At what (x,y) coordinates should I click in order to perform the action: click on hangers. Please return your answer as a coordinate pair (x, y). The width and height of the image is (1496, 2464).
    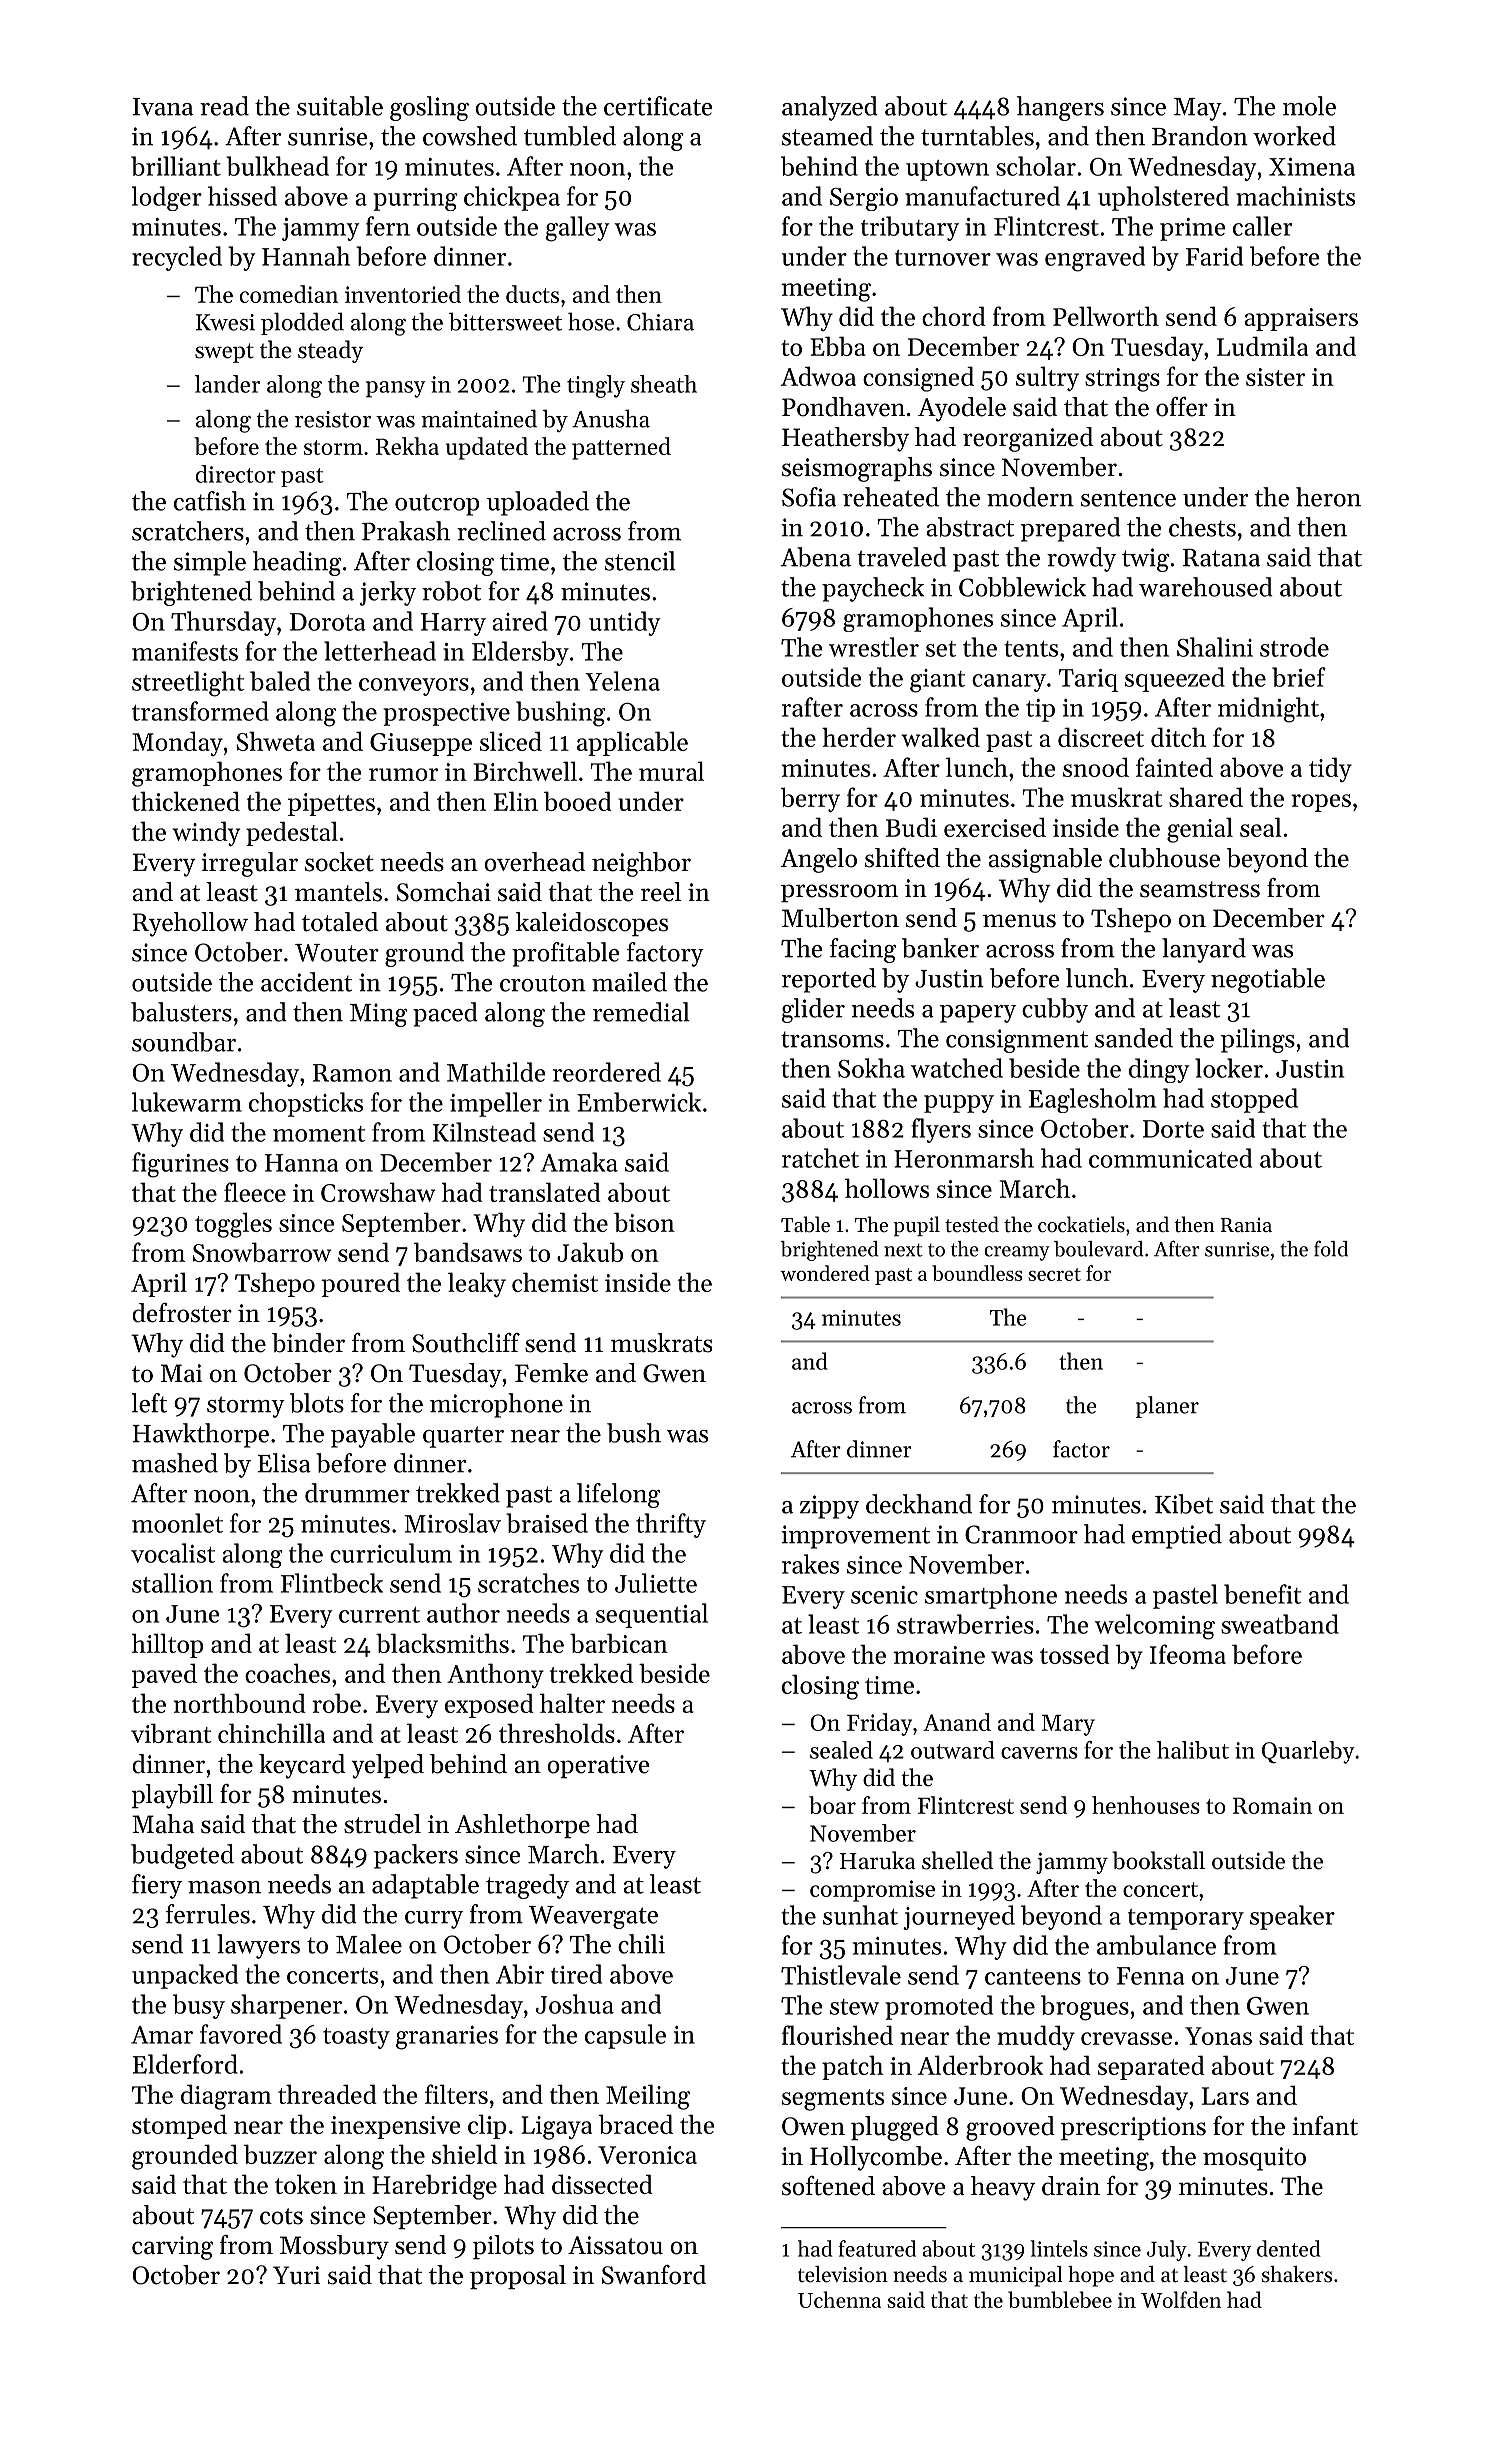
    Looking at the image, I should click on (1060, 108).
